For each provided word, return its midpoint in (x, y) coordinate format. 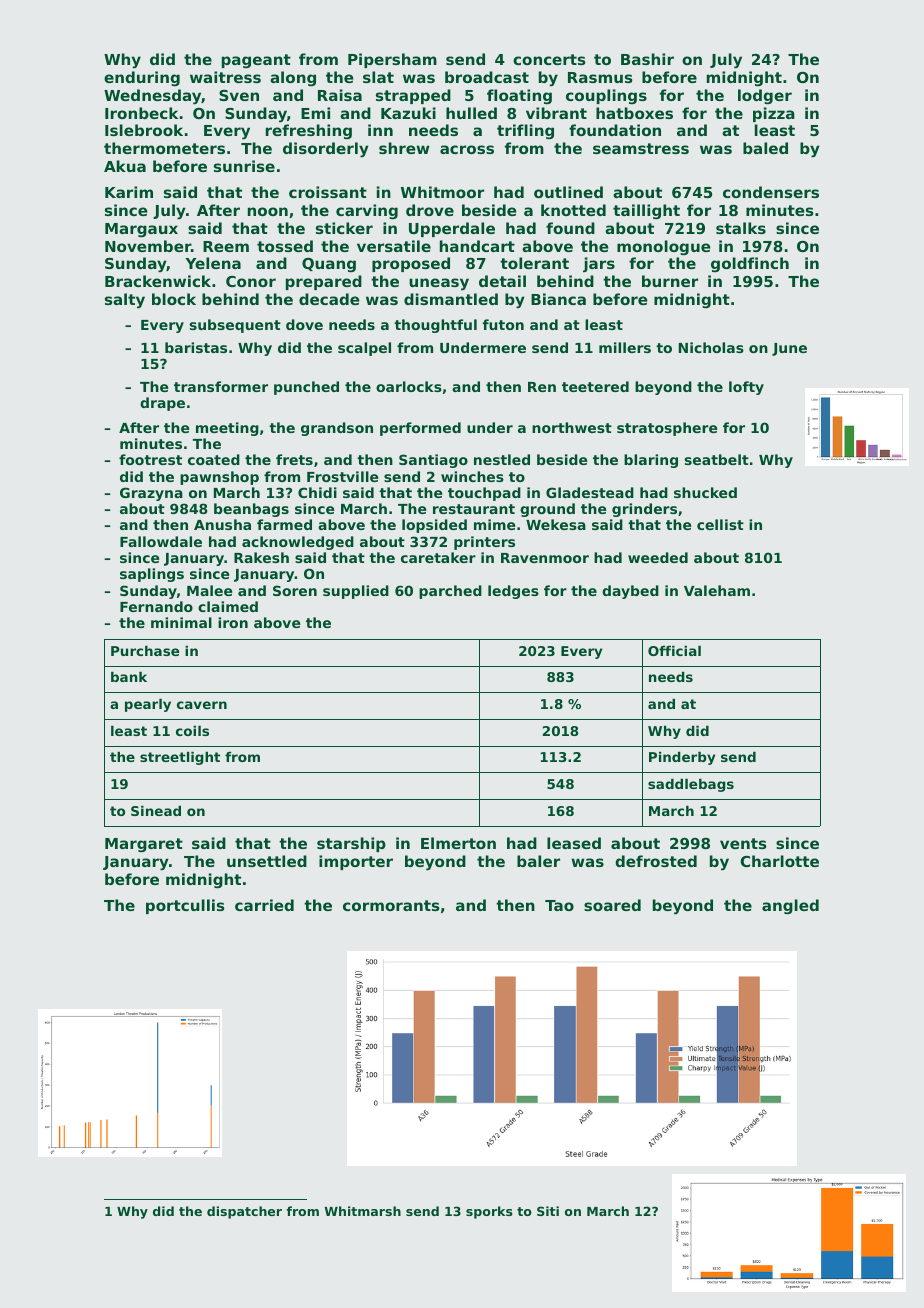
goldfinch (750, 264)
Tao (559, 905)
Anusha (222, 524)
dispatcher (244, 1212)
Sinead (156, 810)
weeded (658, 557)
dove (304, 324)
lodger (765, 97)
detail (502, 281)
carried (264, 905)
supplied (356, 592)
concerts (549, 59)
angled (790, 907)
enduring (142, 79)
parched (450, 592)
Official (674, 650)
